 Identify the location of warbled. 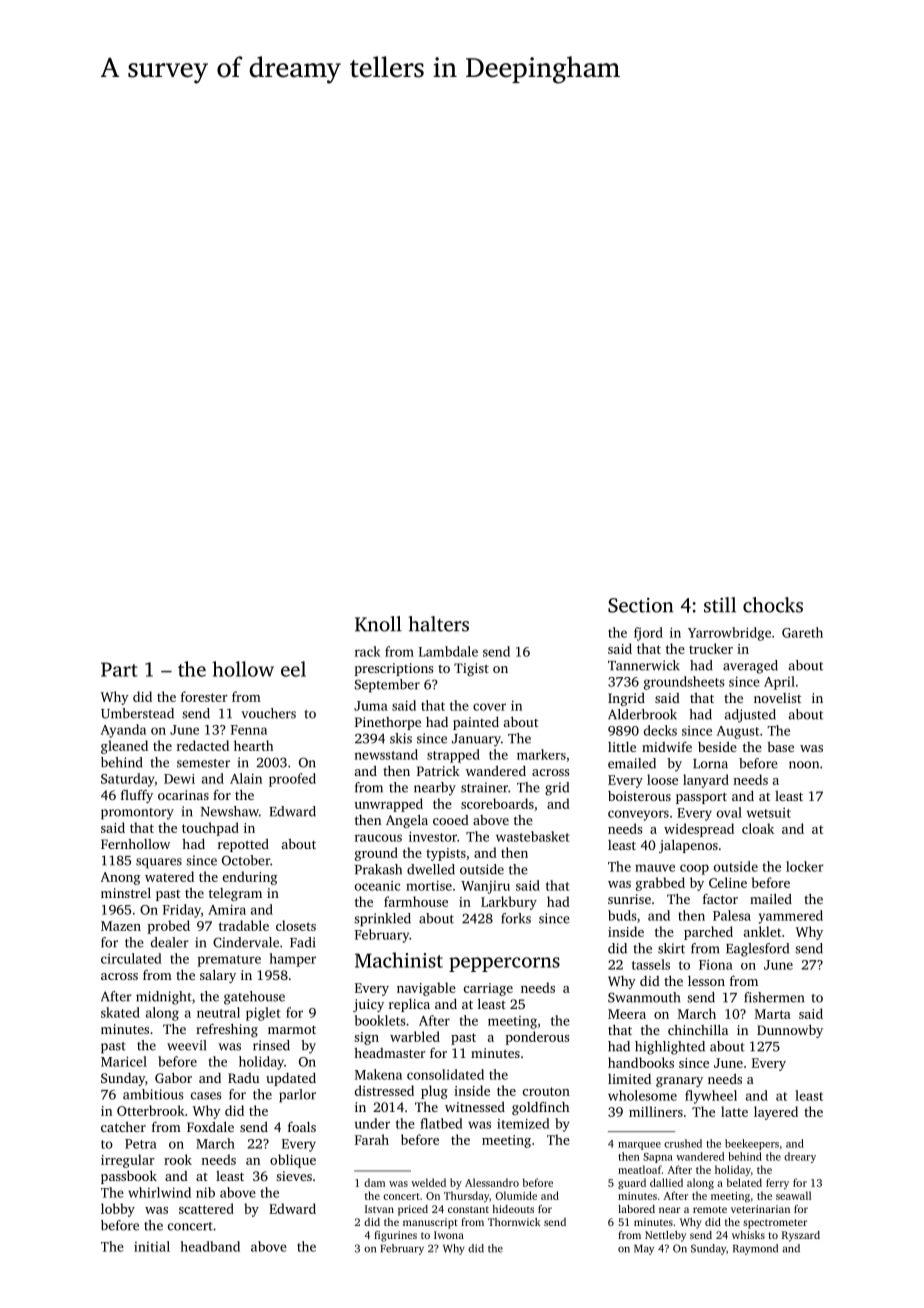
(415, 1036).
